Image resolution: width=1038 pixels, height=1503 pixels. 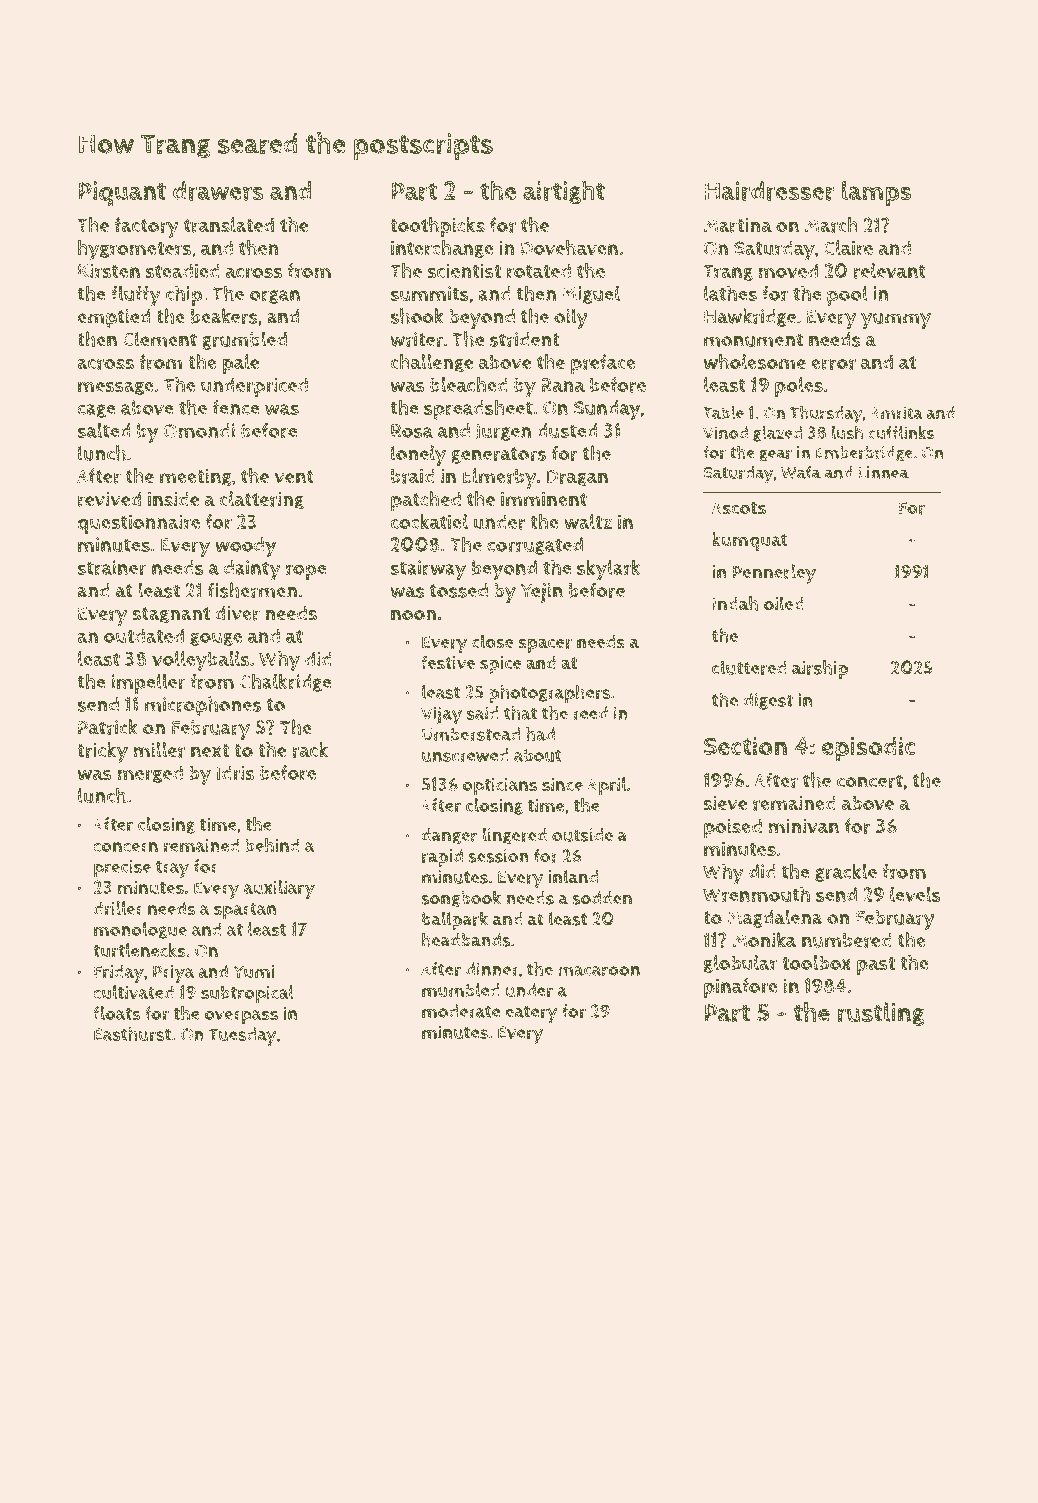 I want to click on lamps, so click(x=876, y=193).
